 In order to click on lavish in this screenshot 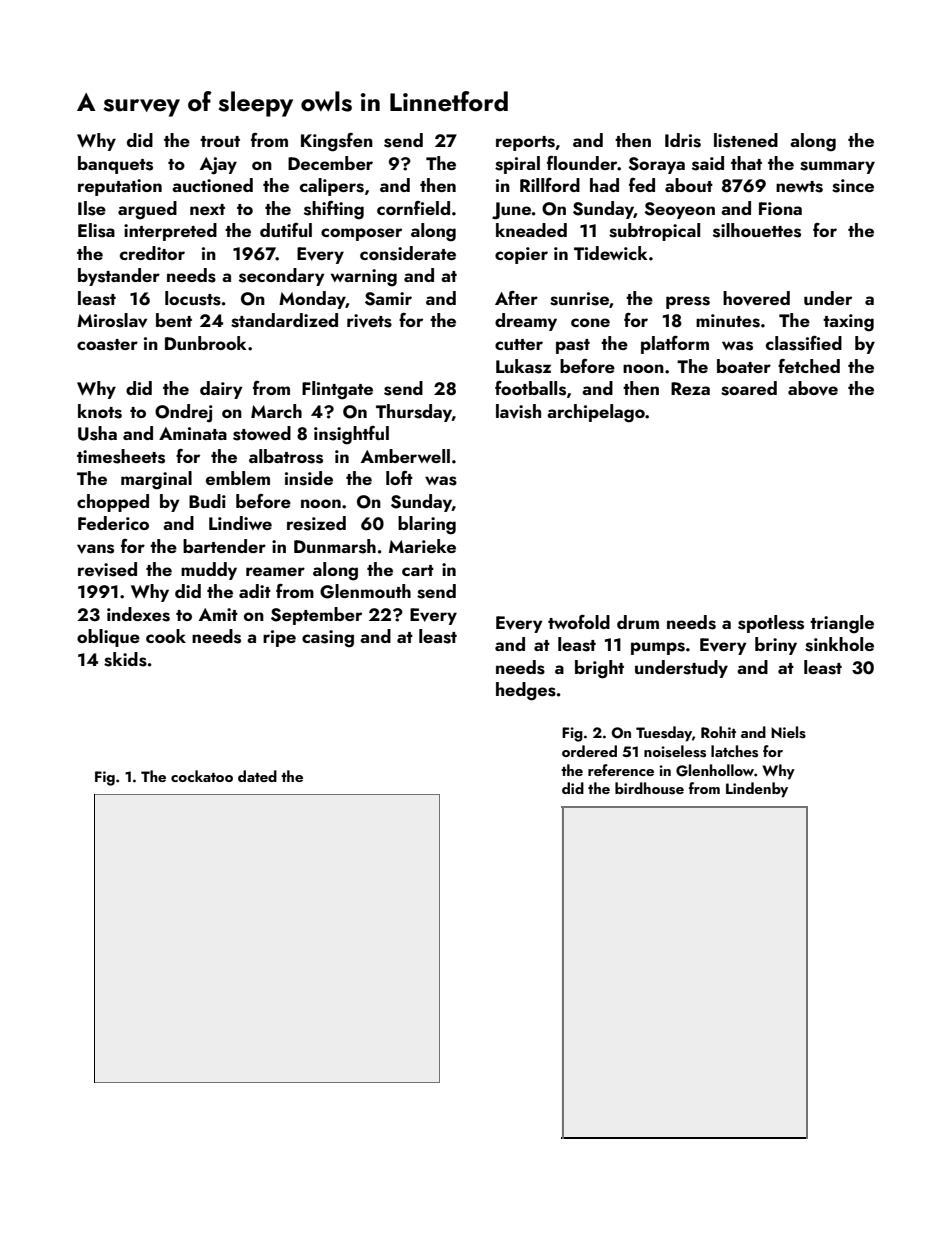, I will do `click(518, 411)`.
